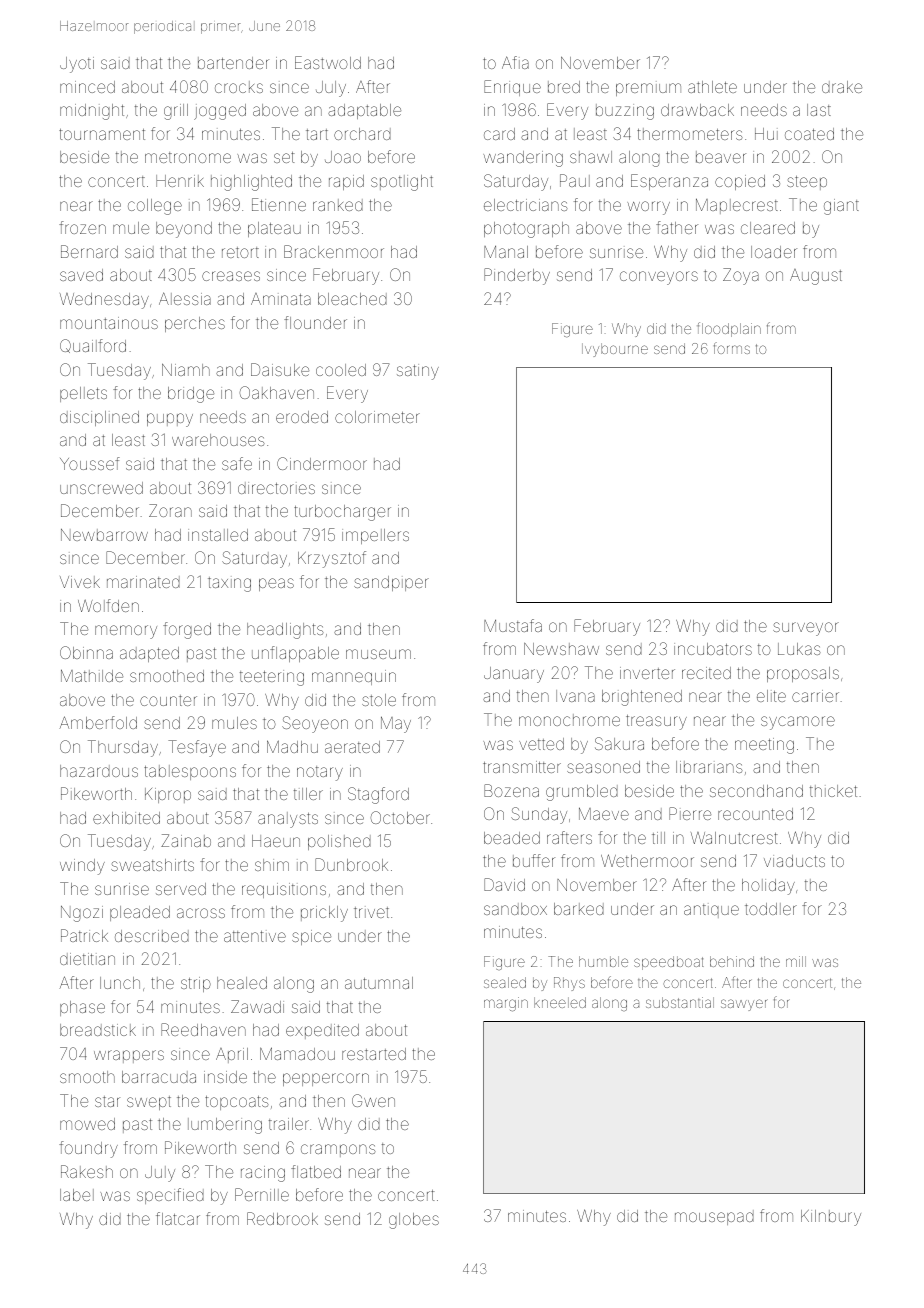  I want to click on turbocharger, so click(342, 513).
